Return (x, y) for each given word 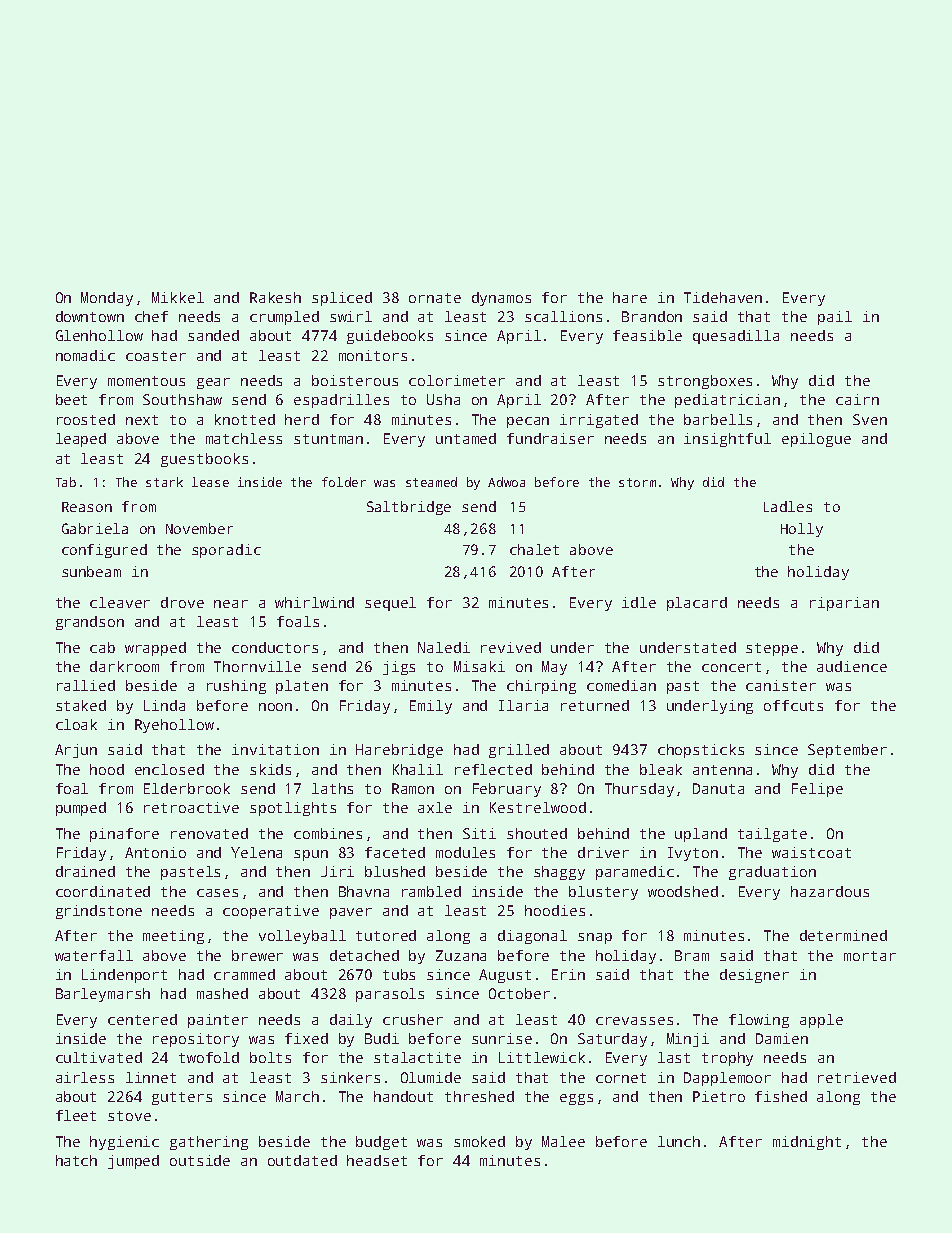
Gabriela (95, 528)
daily (351, 1021)
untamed (466, 438)
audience (852, 666)
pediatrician (727, 401)
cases (217, 893)
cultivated (99, 1057)
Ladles (788, 506)
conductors (275, 647)
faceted (395, 852)
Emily (431, 707)
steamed (431, 482)
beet (71, 399)
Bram (692, 955)
